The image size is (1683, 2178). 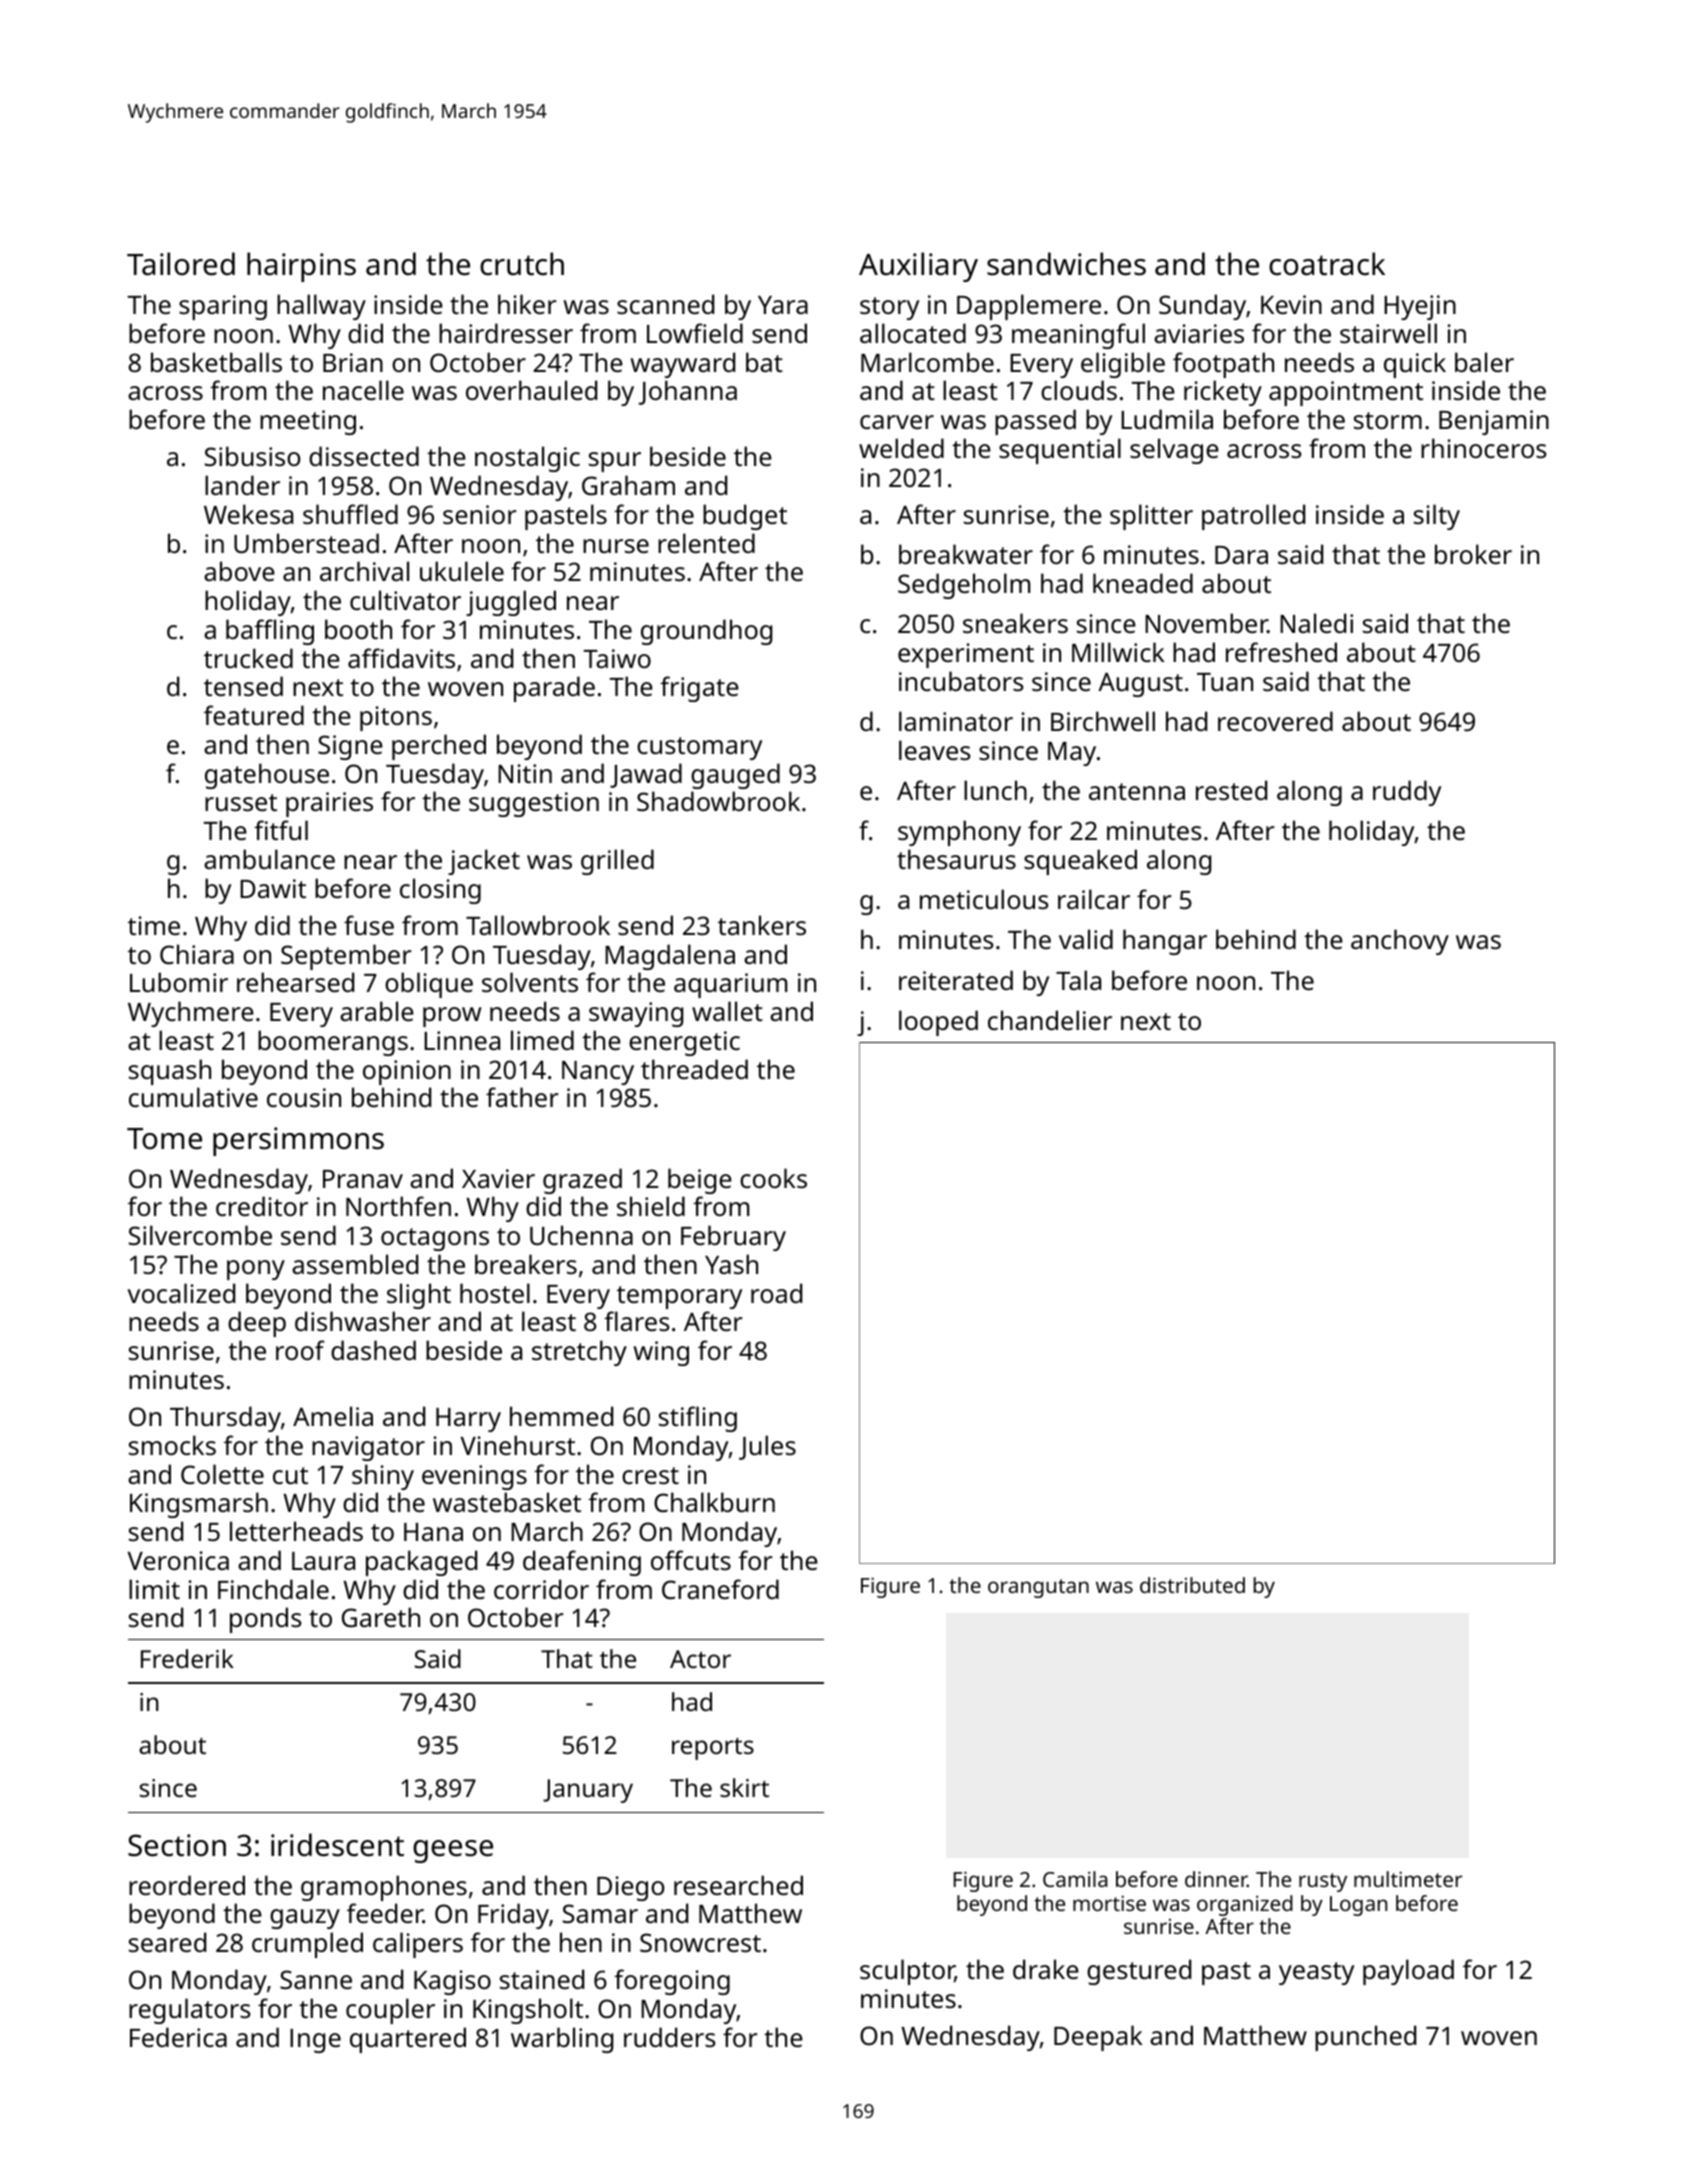 What do you see at coordinates (1327, 264) in the screenshot?
I see `coatrack` at bounding box center [1327, 264].
